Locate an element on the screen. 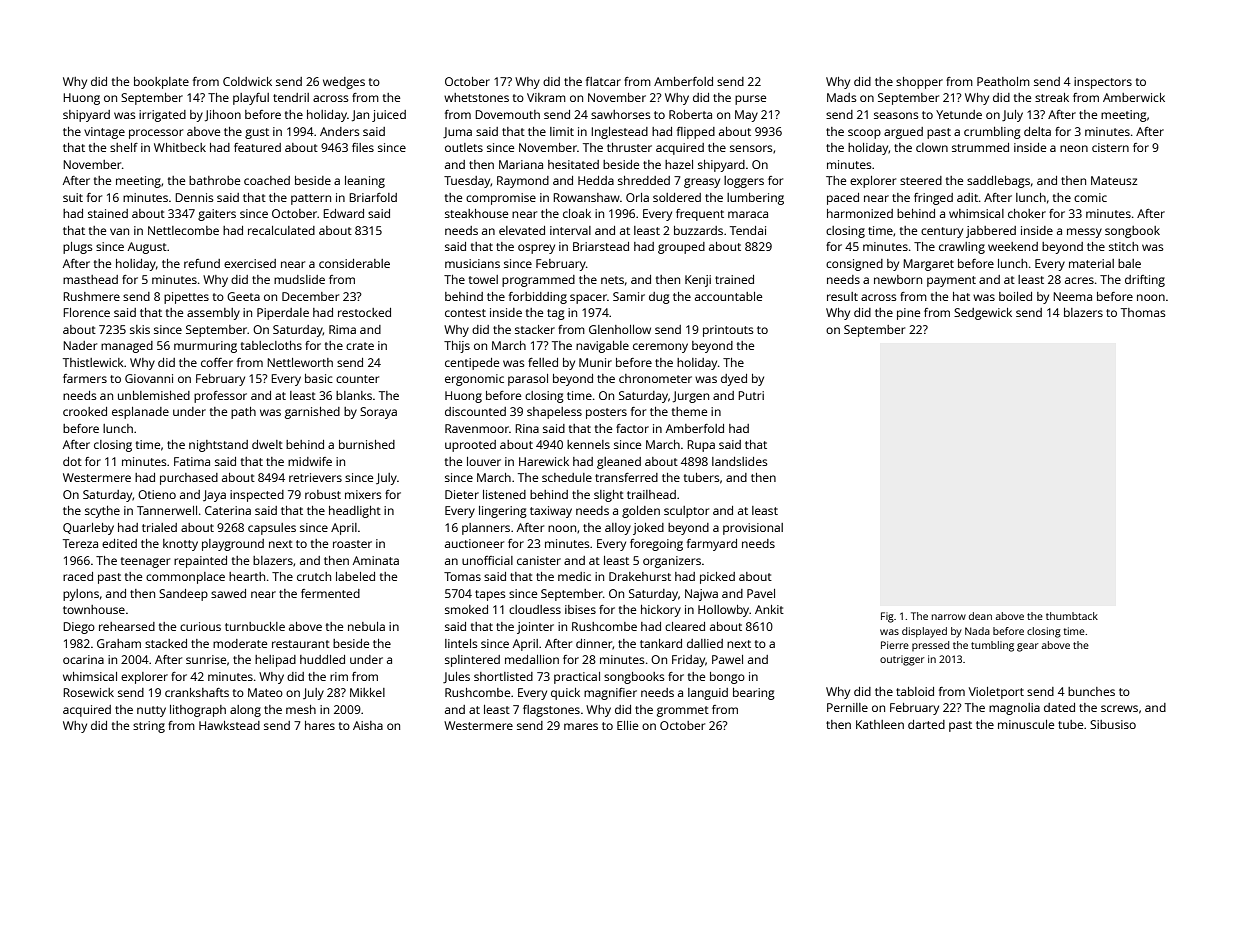 The width and height of the screenshot is (1233, 952). Kathleen is located at coordinates (880, 724).
